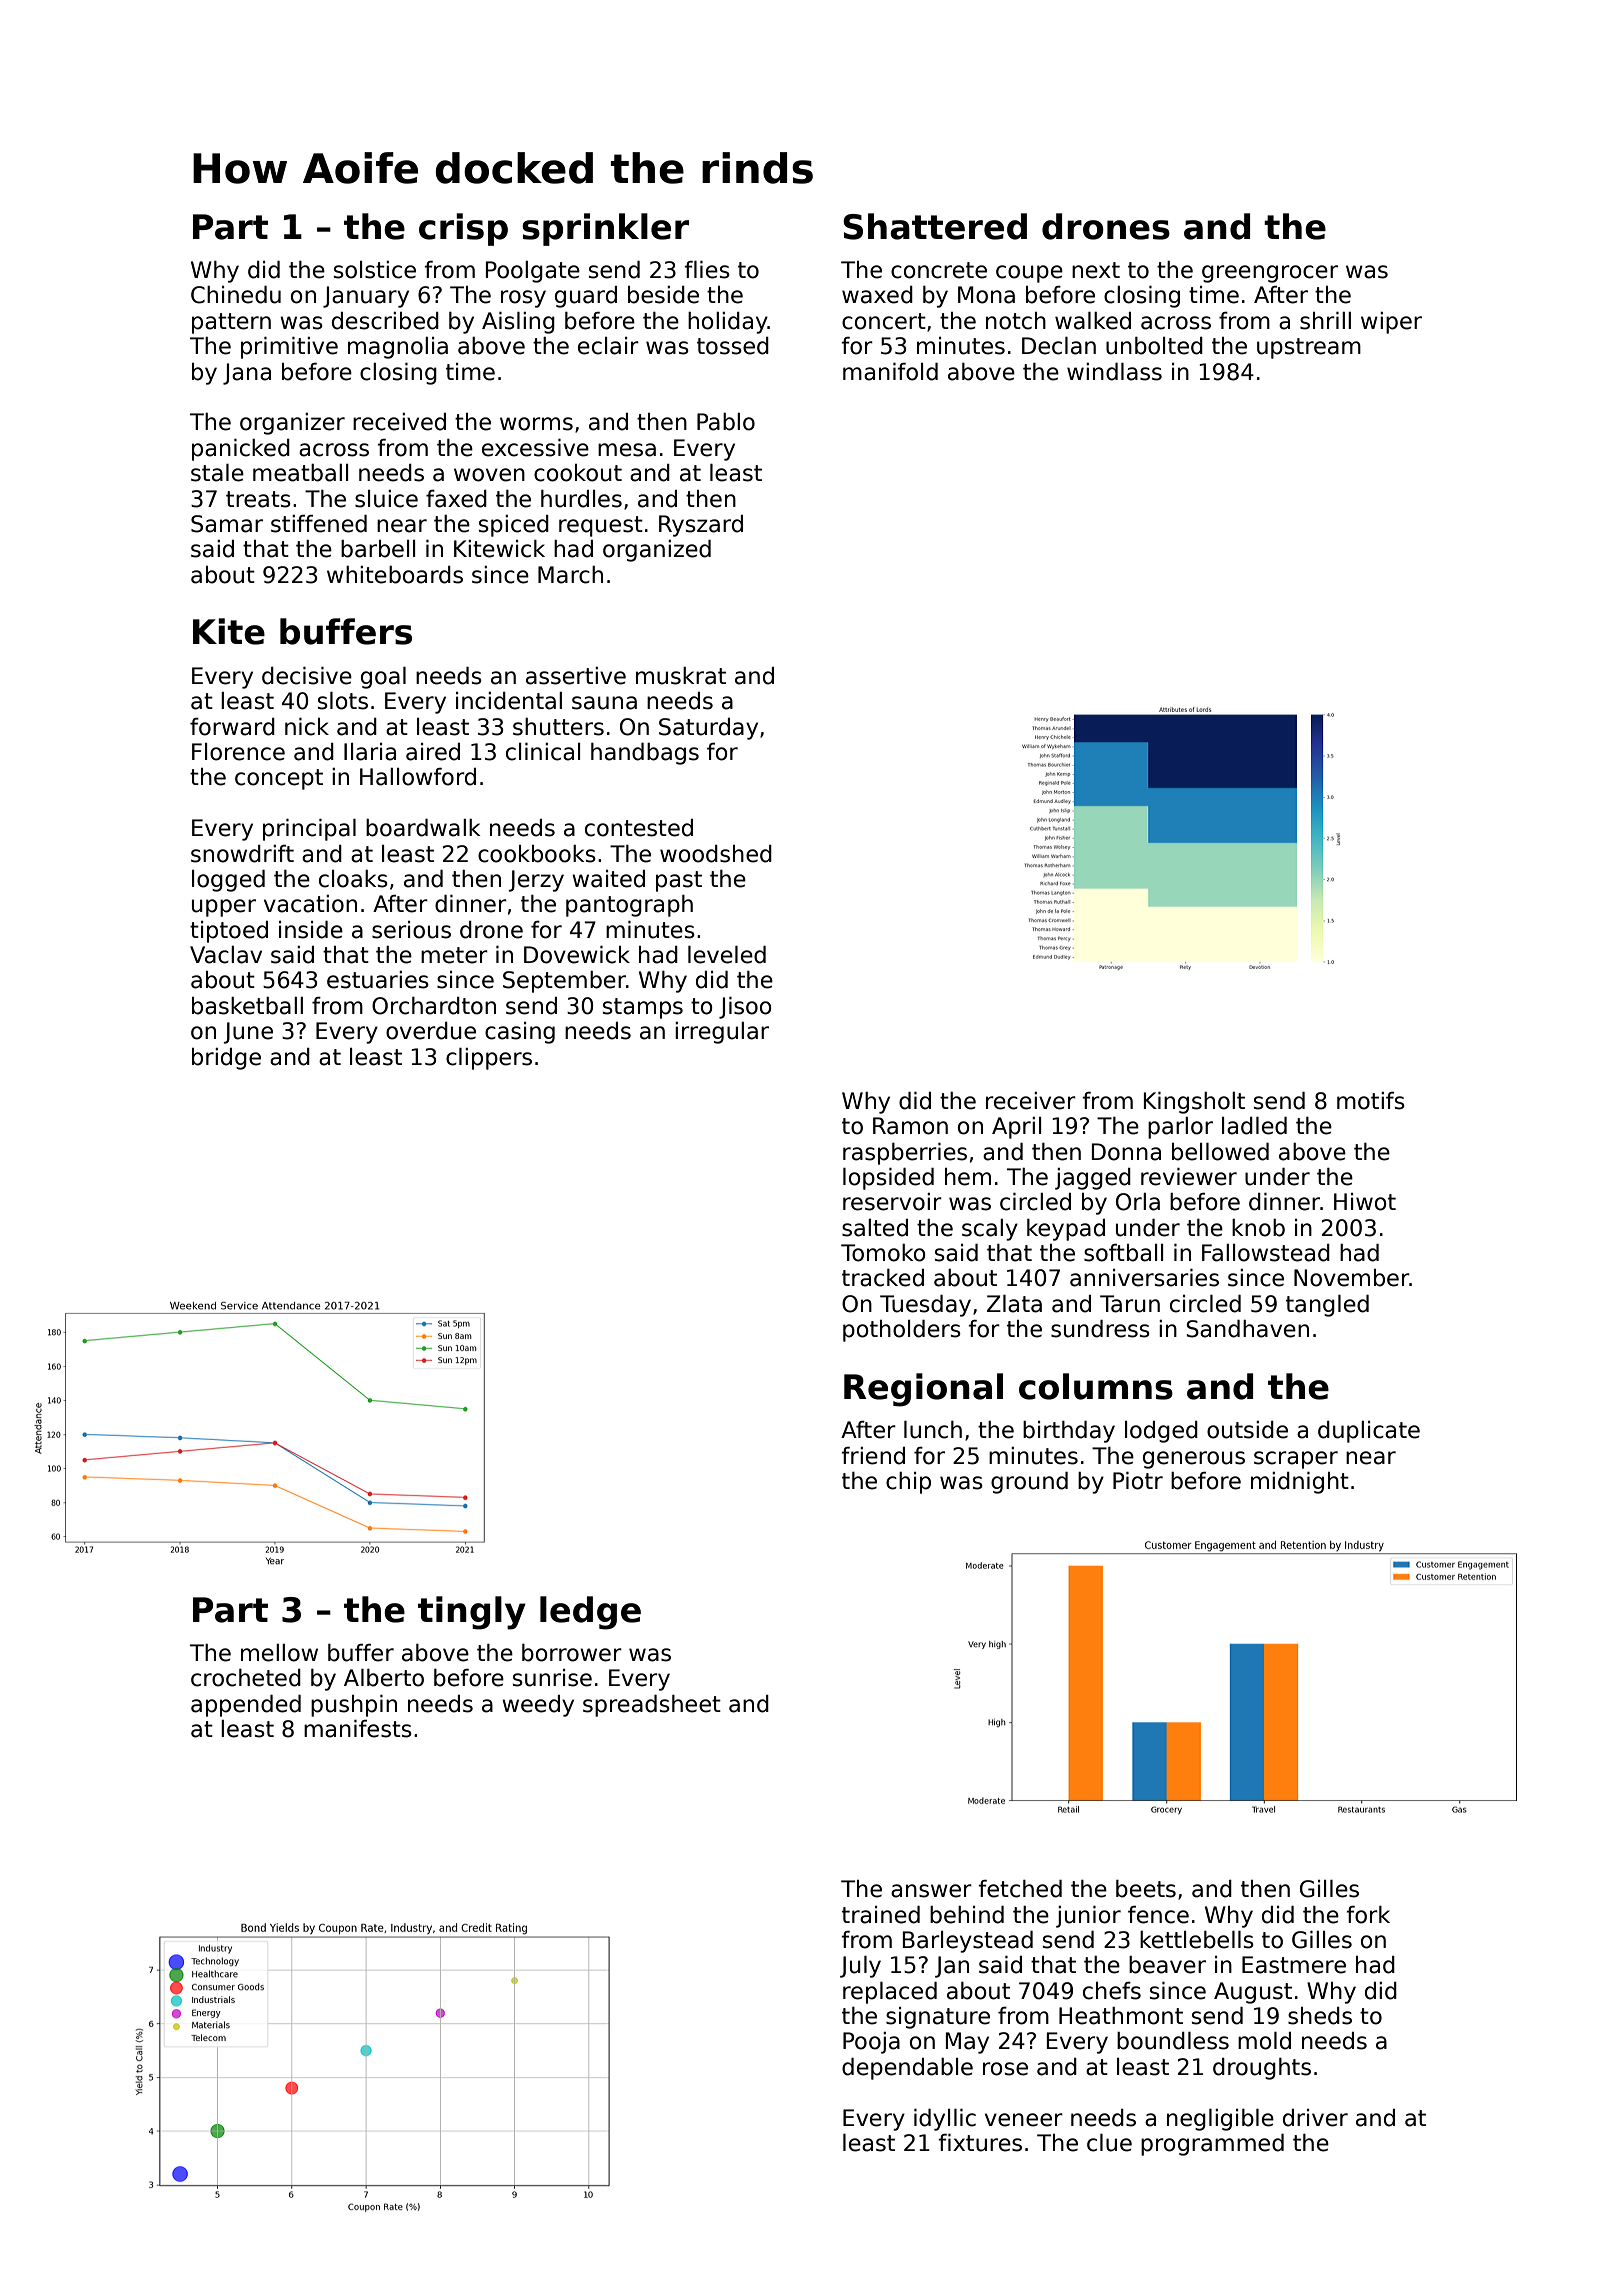 This image has width=1620, height=2292. I want to click on manifests, so click(358, 1729).
